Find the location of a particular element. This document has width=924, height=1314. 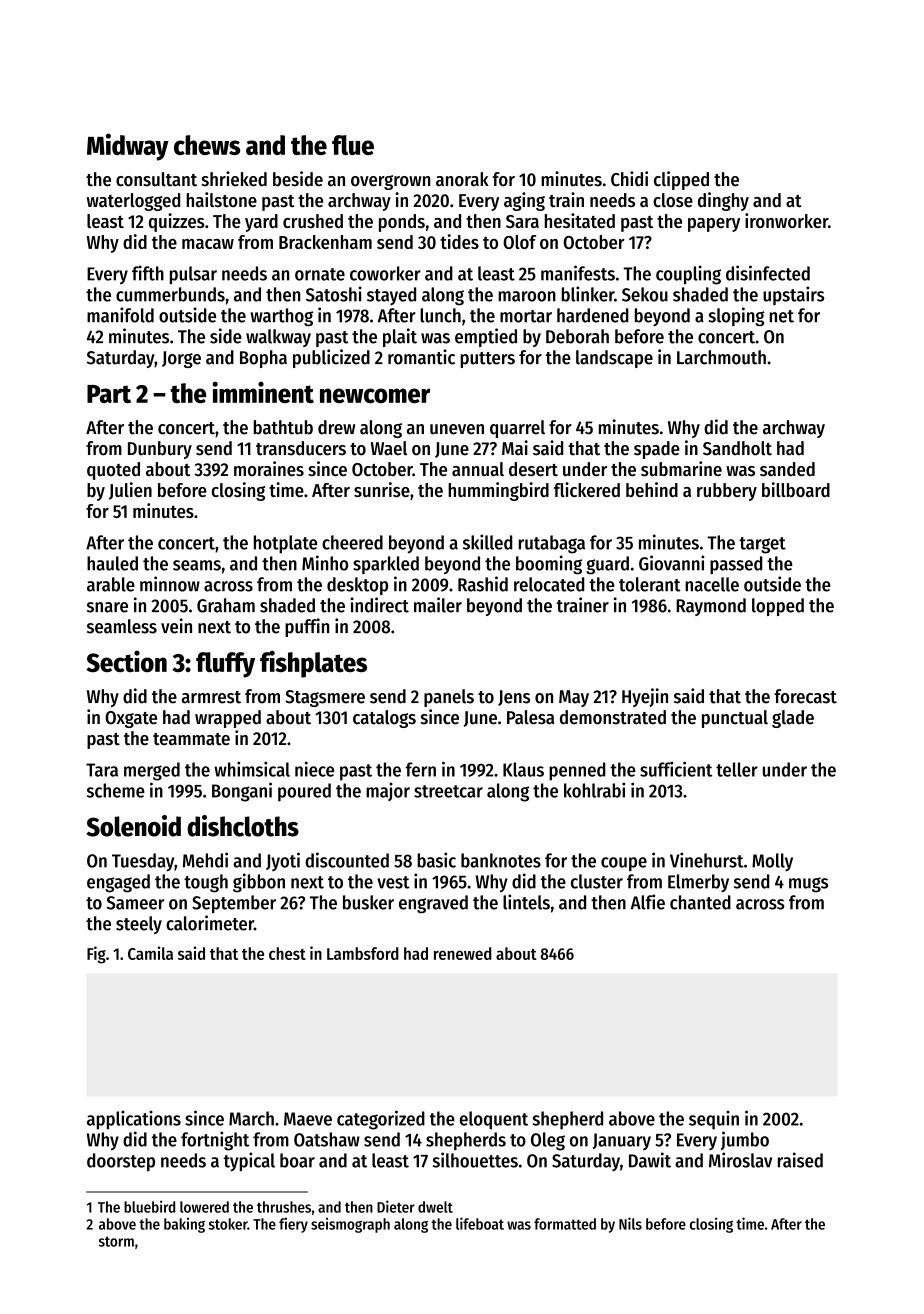

renewed is located at coordinates (462, 953).
